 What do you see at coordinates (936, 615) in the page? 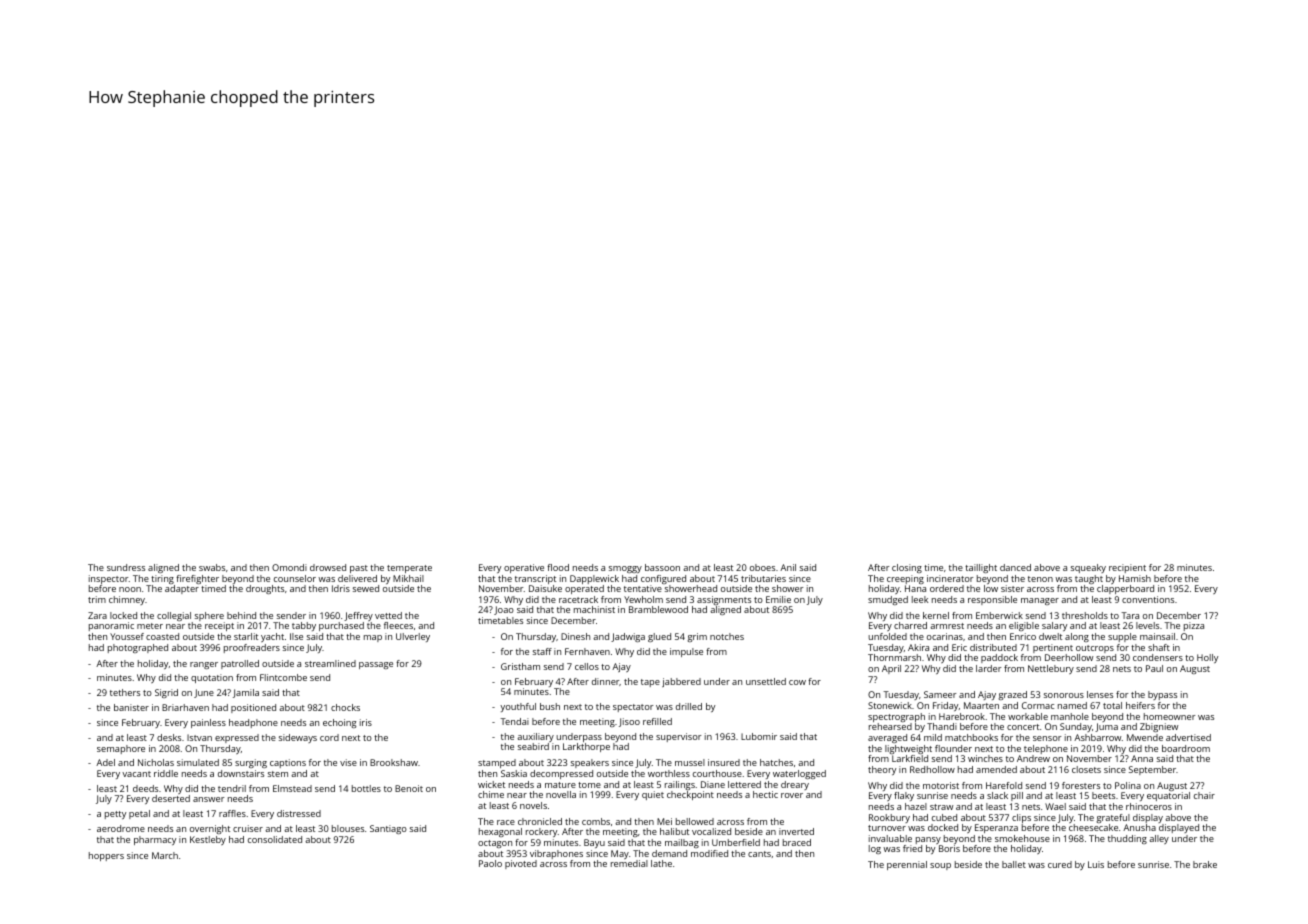
I see `kernel` at bounding box center [936, 615].
